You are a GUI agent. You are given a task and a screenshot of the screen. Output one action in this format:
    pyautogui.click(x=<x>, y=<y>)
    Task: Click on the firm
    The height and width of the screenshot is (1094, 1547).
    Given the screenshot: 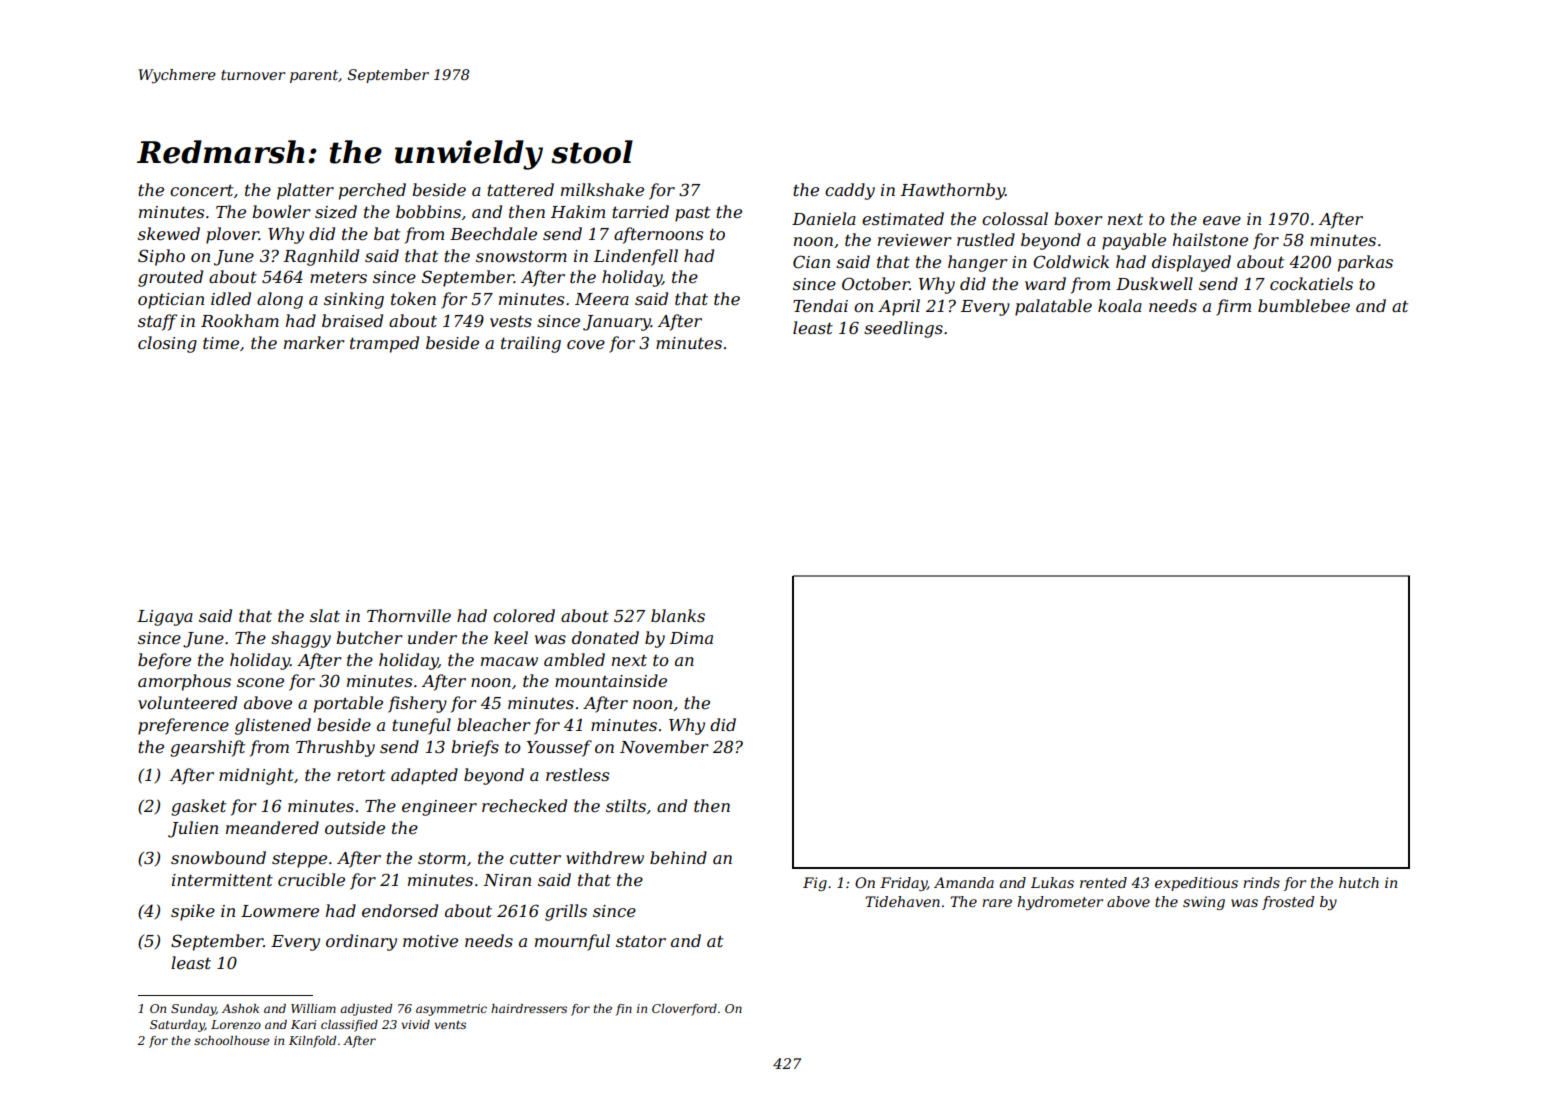 What is the action you would take?
    pyautogui.click(x=1233, y=307)
